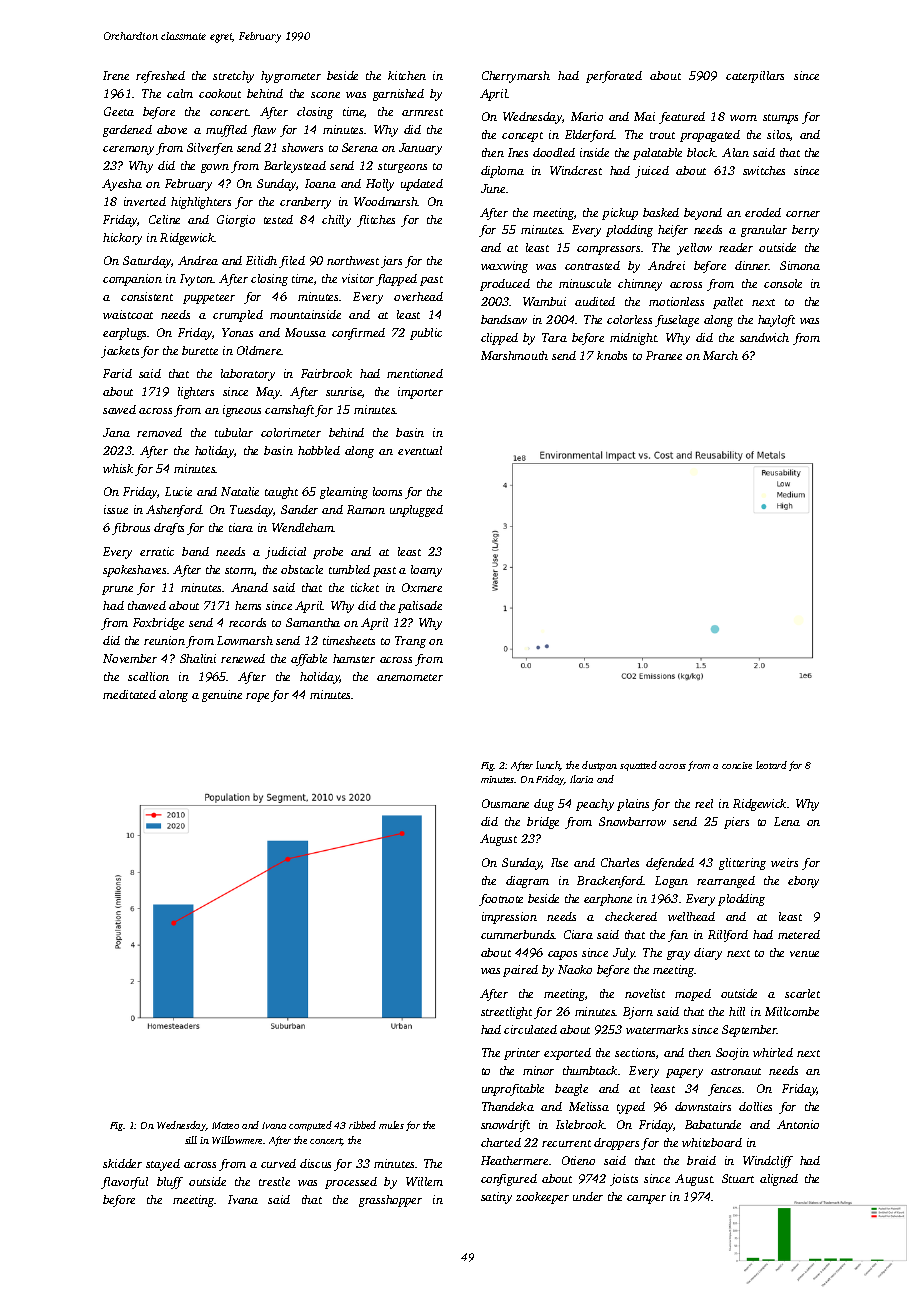 The width and height of the page is (924, 1308). Describe the element at coordinates (391, 1125) in the page. I see `mules` at that location.
